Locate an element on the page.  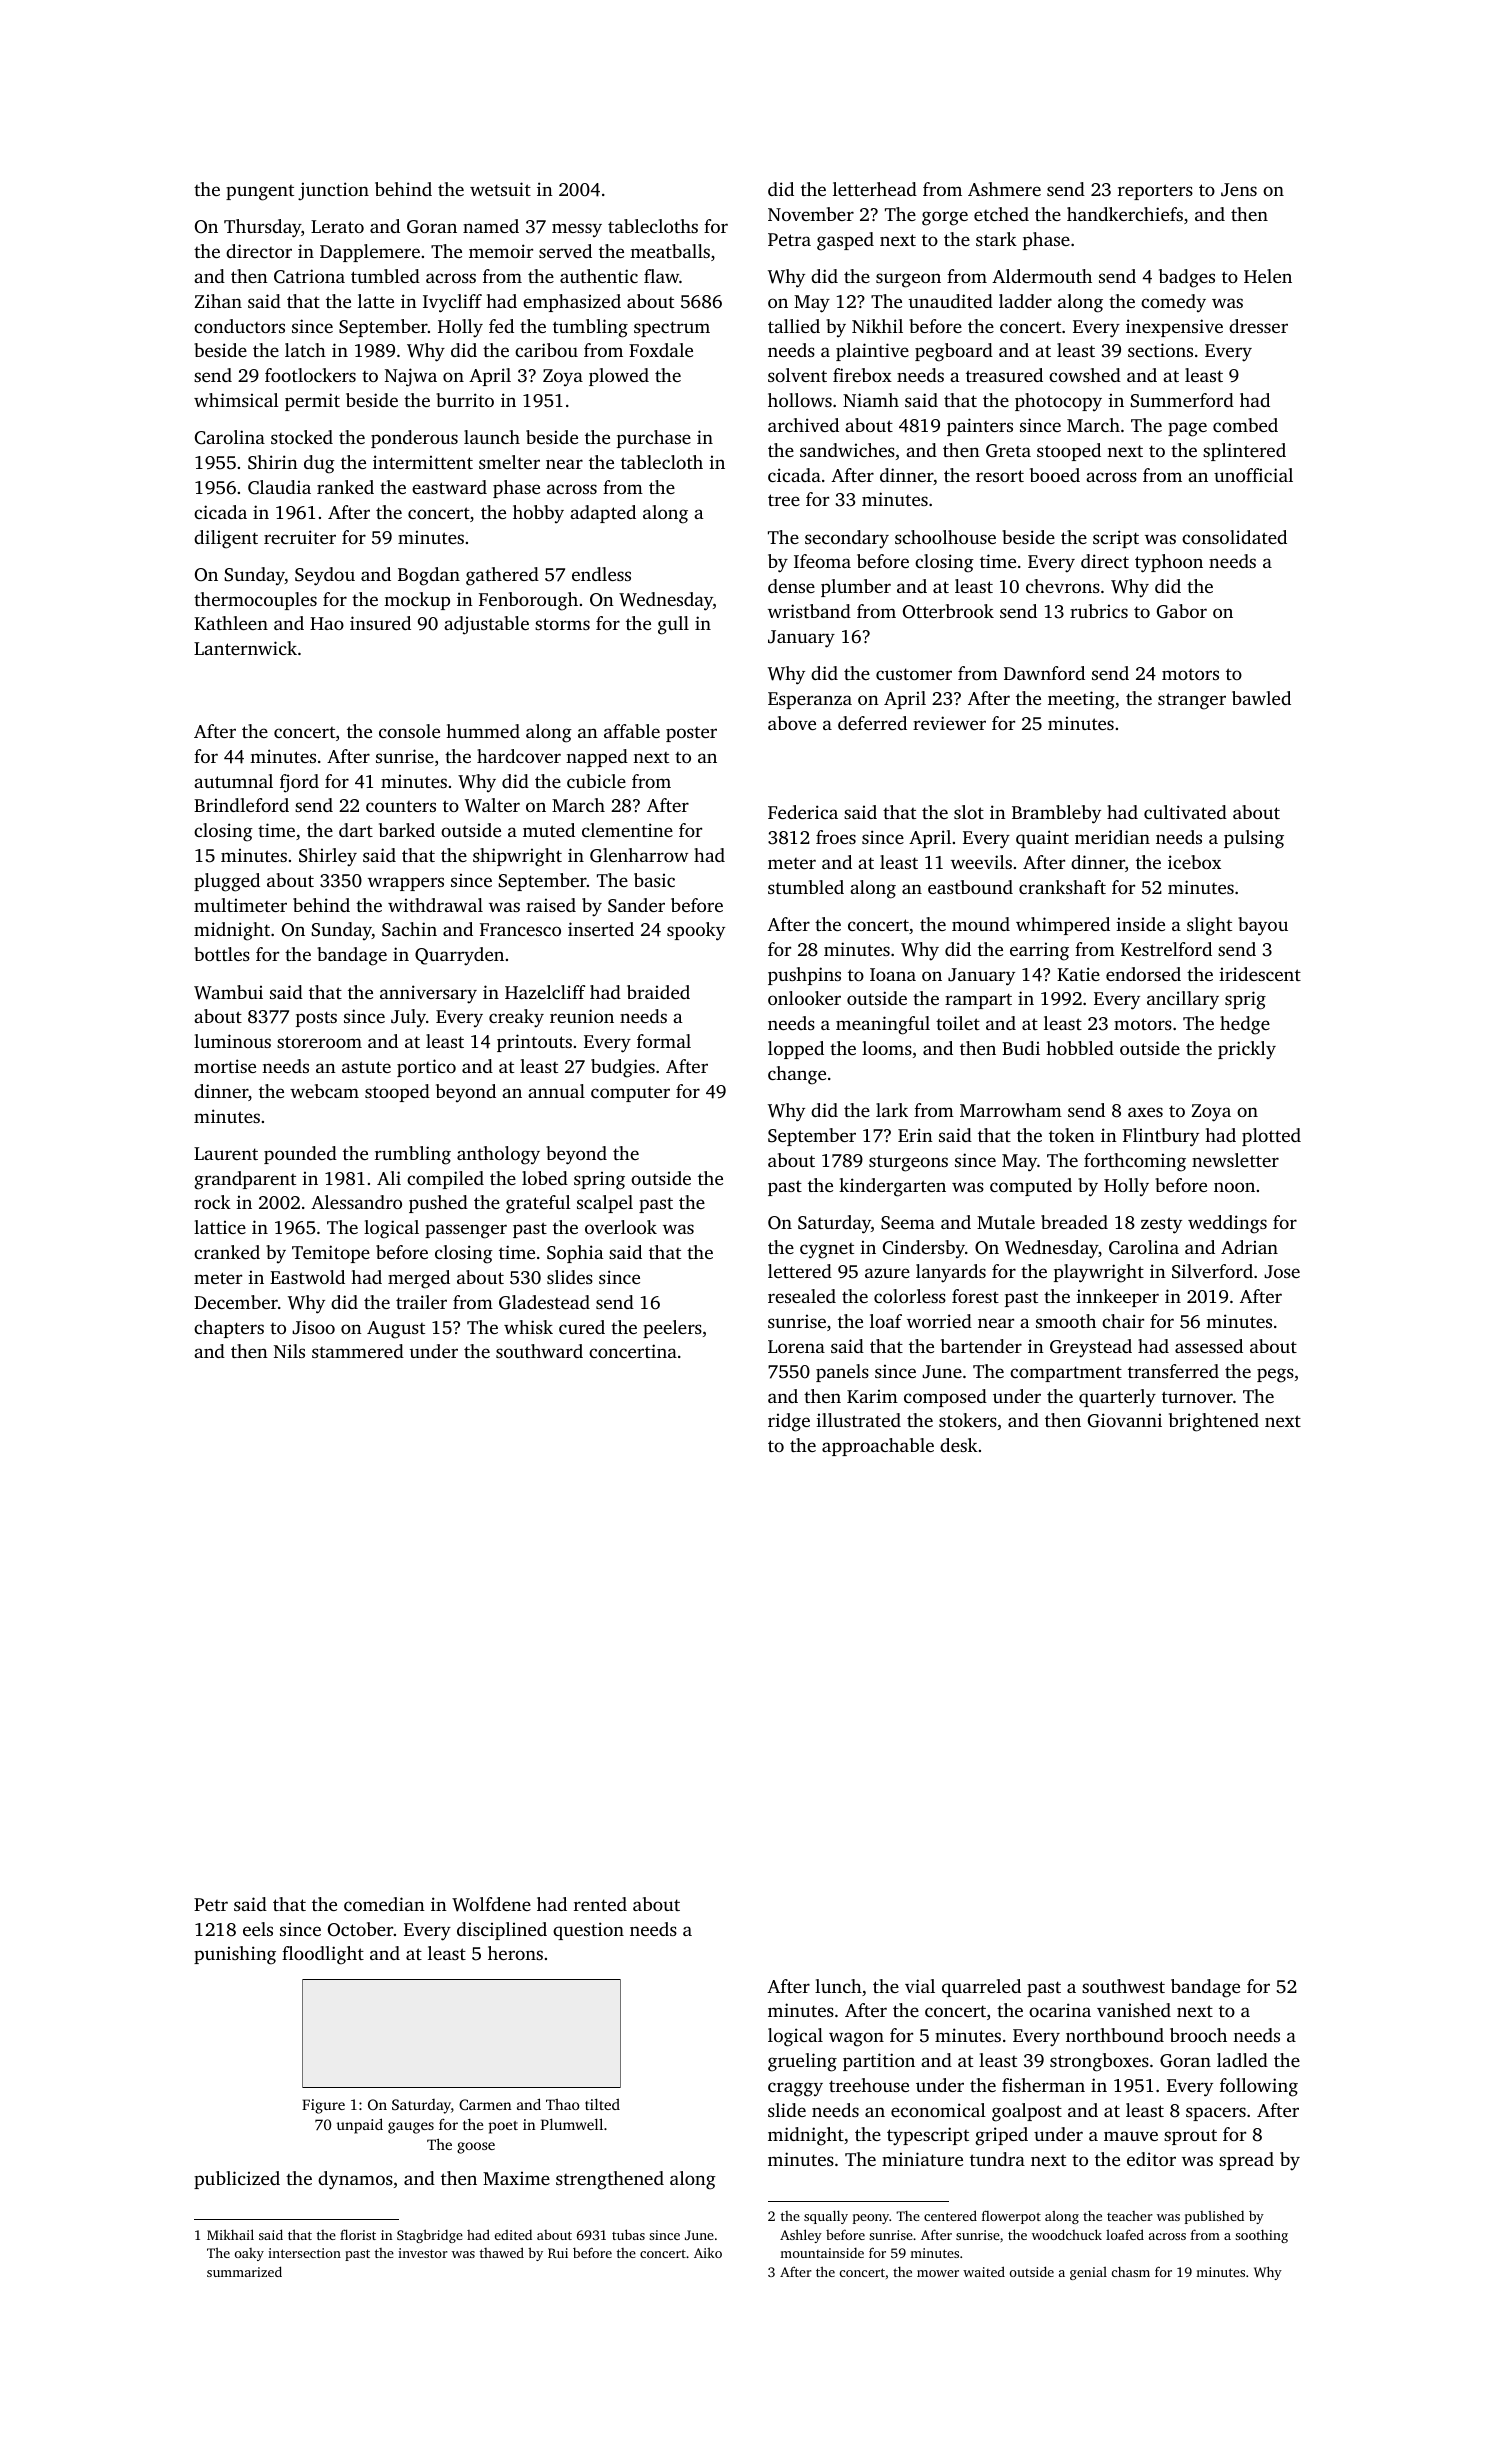
plotted is located at coordinates (1271, 1137).
